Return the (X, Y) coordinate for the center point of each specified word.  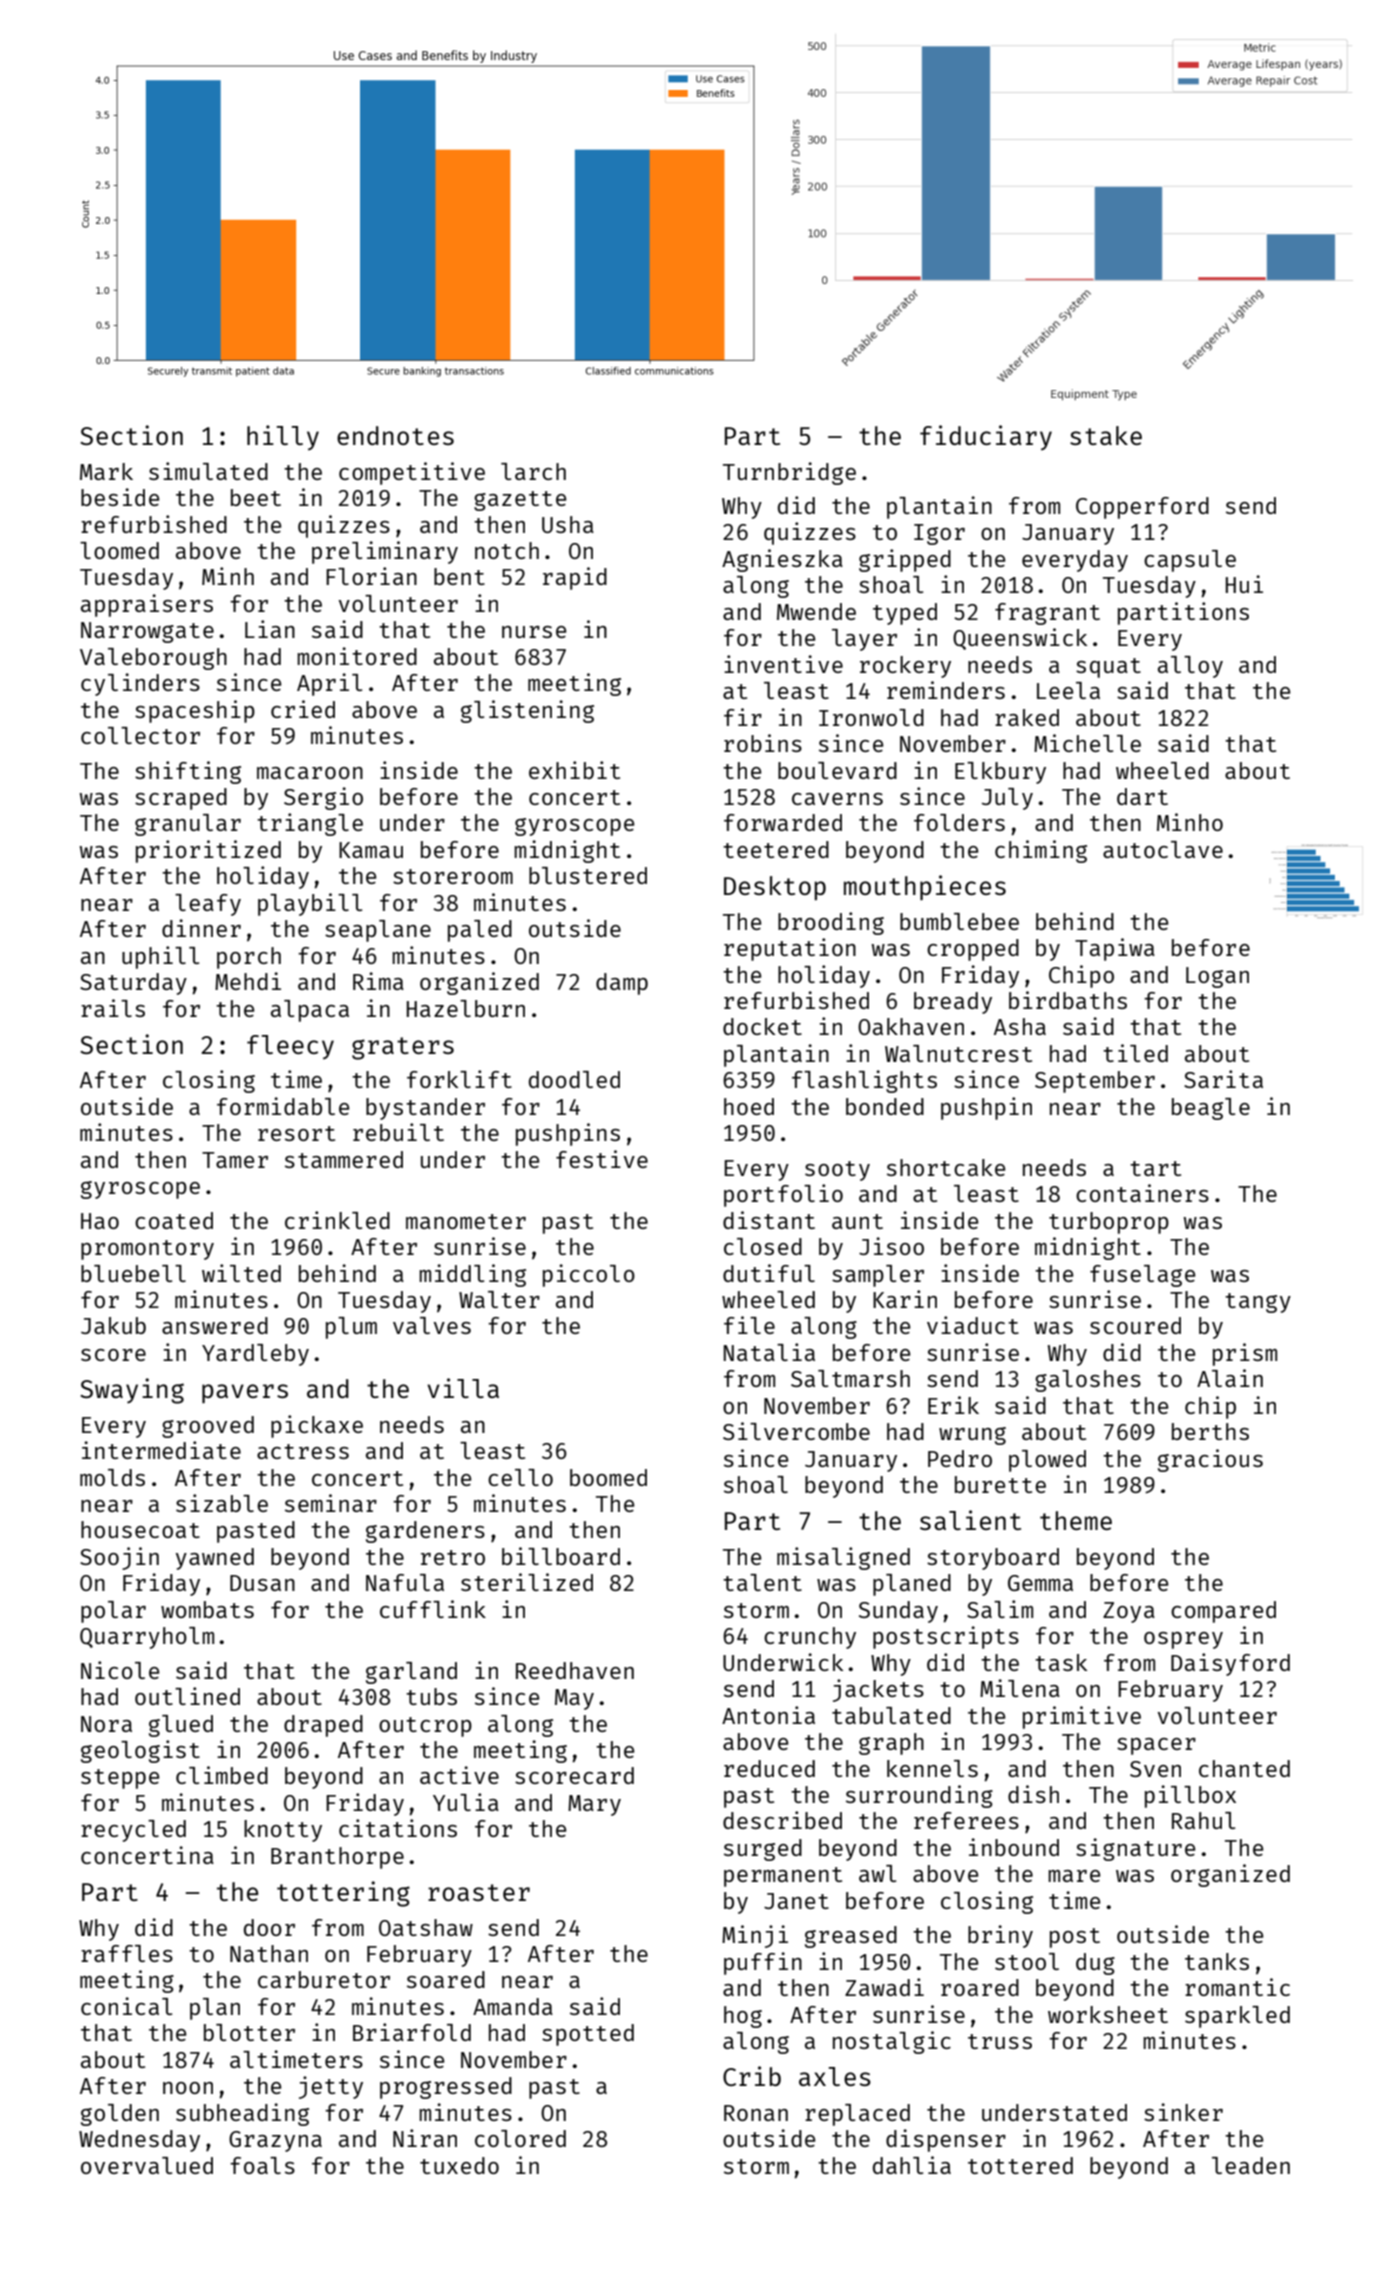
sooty (837, 1171)
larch (533, 471)
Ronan (756, 2113)
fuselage (1142, 1276)
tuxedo (459, 2165)
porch (249, 958)
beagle (1211, 1109)
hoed (749, 1106)
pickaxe (317, 1426)
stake (1106, 435)
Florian (371, 576)
